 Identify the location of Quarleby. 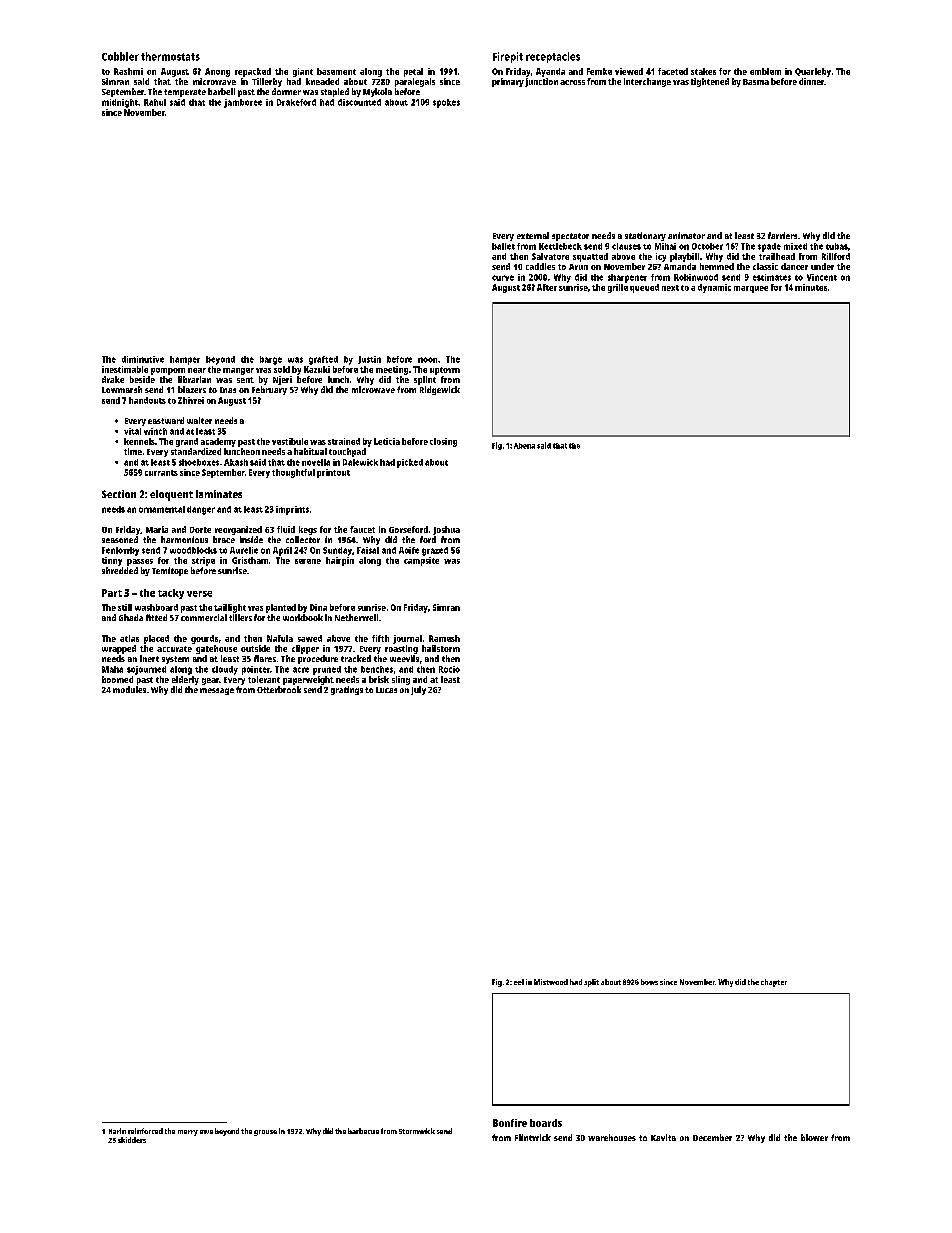
(813, 72).
